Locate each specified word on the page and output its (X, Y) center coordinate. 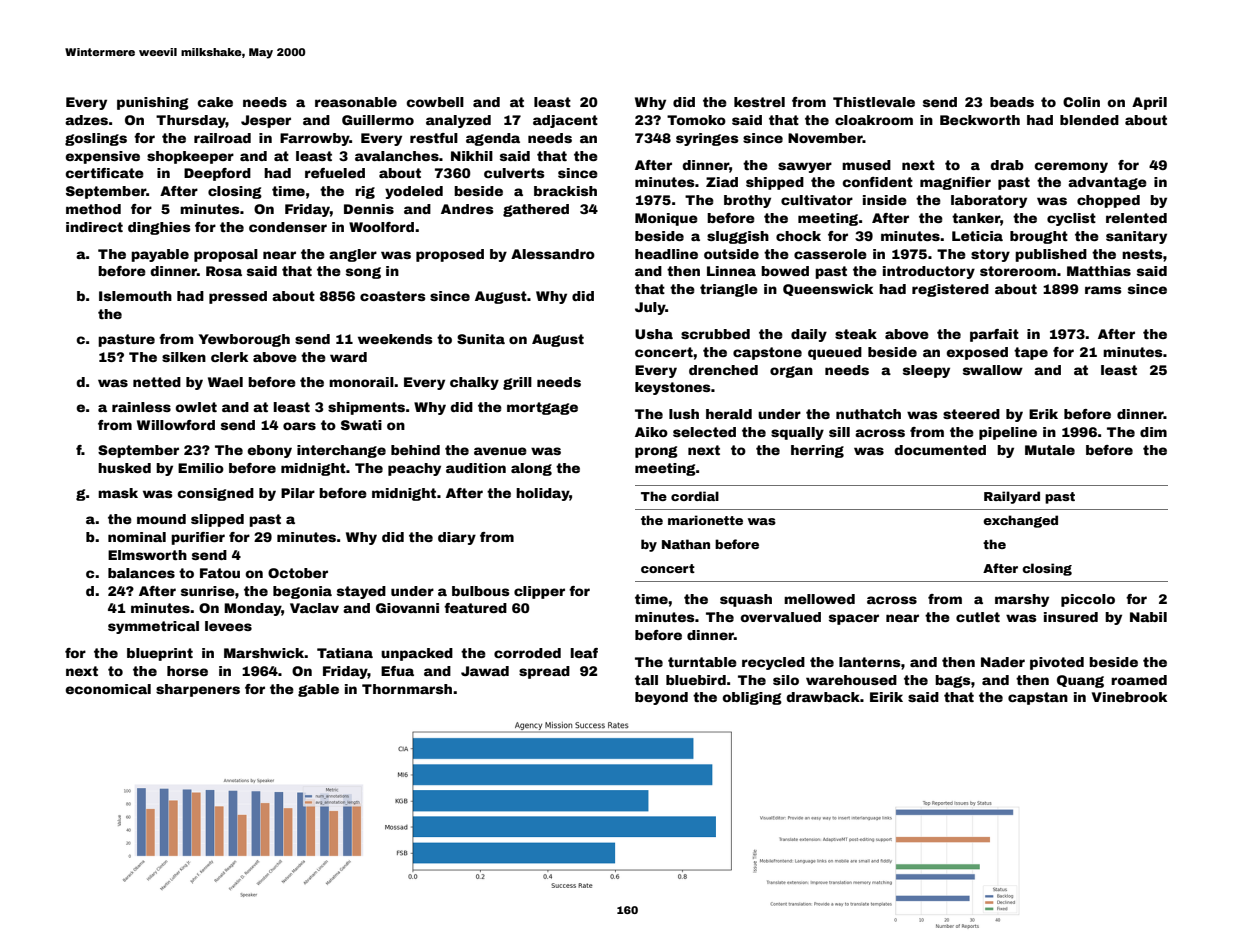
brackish (565, 191)
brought (1039, 237)
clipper (539, 592)
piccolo (1088, 600)
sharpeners (198, 690)
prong (656, 452)
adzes (86, 120)
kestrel (759, 102)
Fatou (220, 573)
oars (299, 426)
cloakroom (874, 120)
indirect (94, 227)
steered (971, 414)
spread (544, 672)
